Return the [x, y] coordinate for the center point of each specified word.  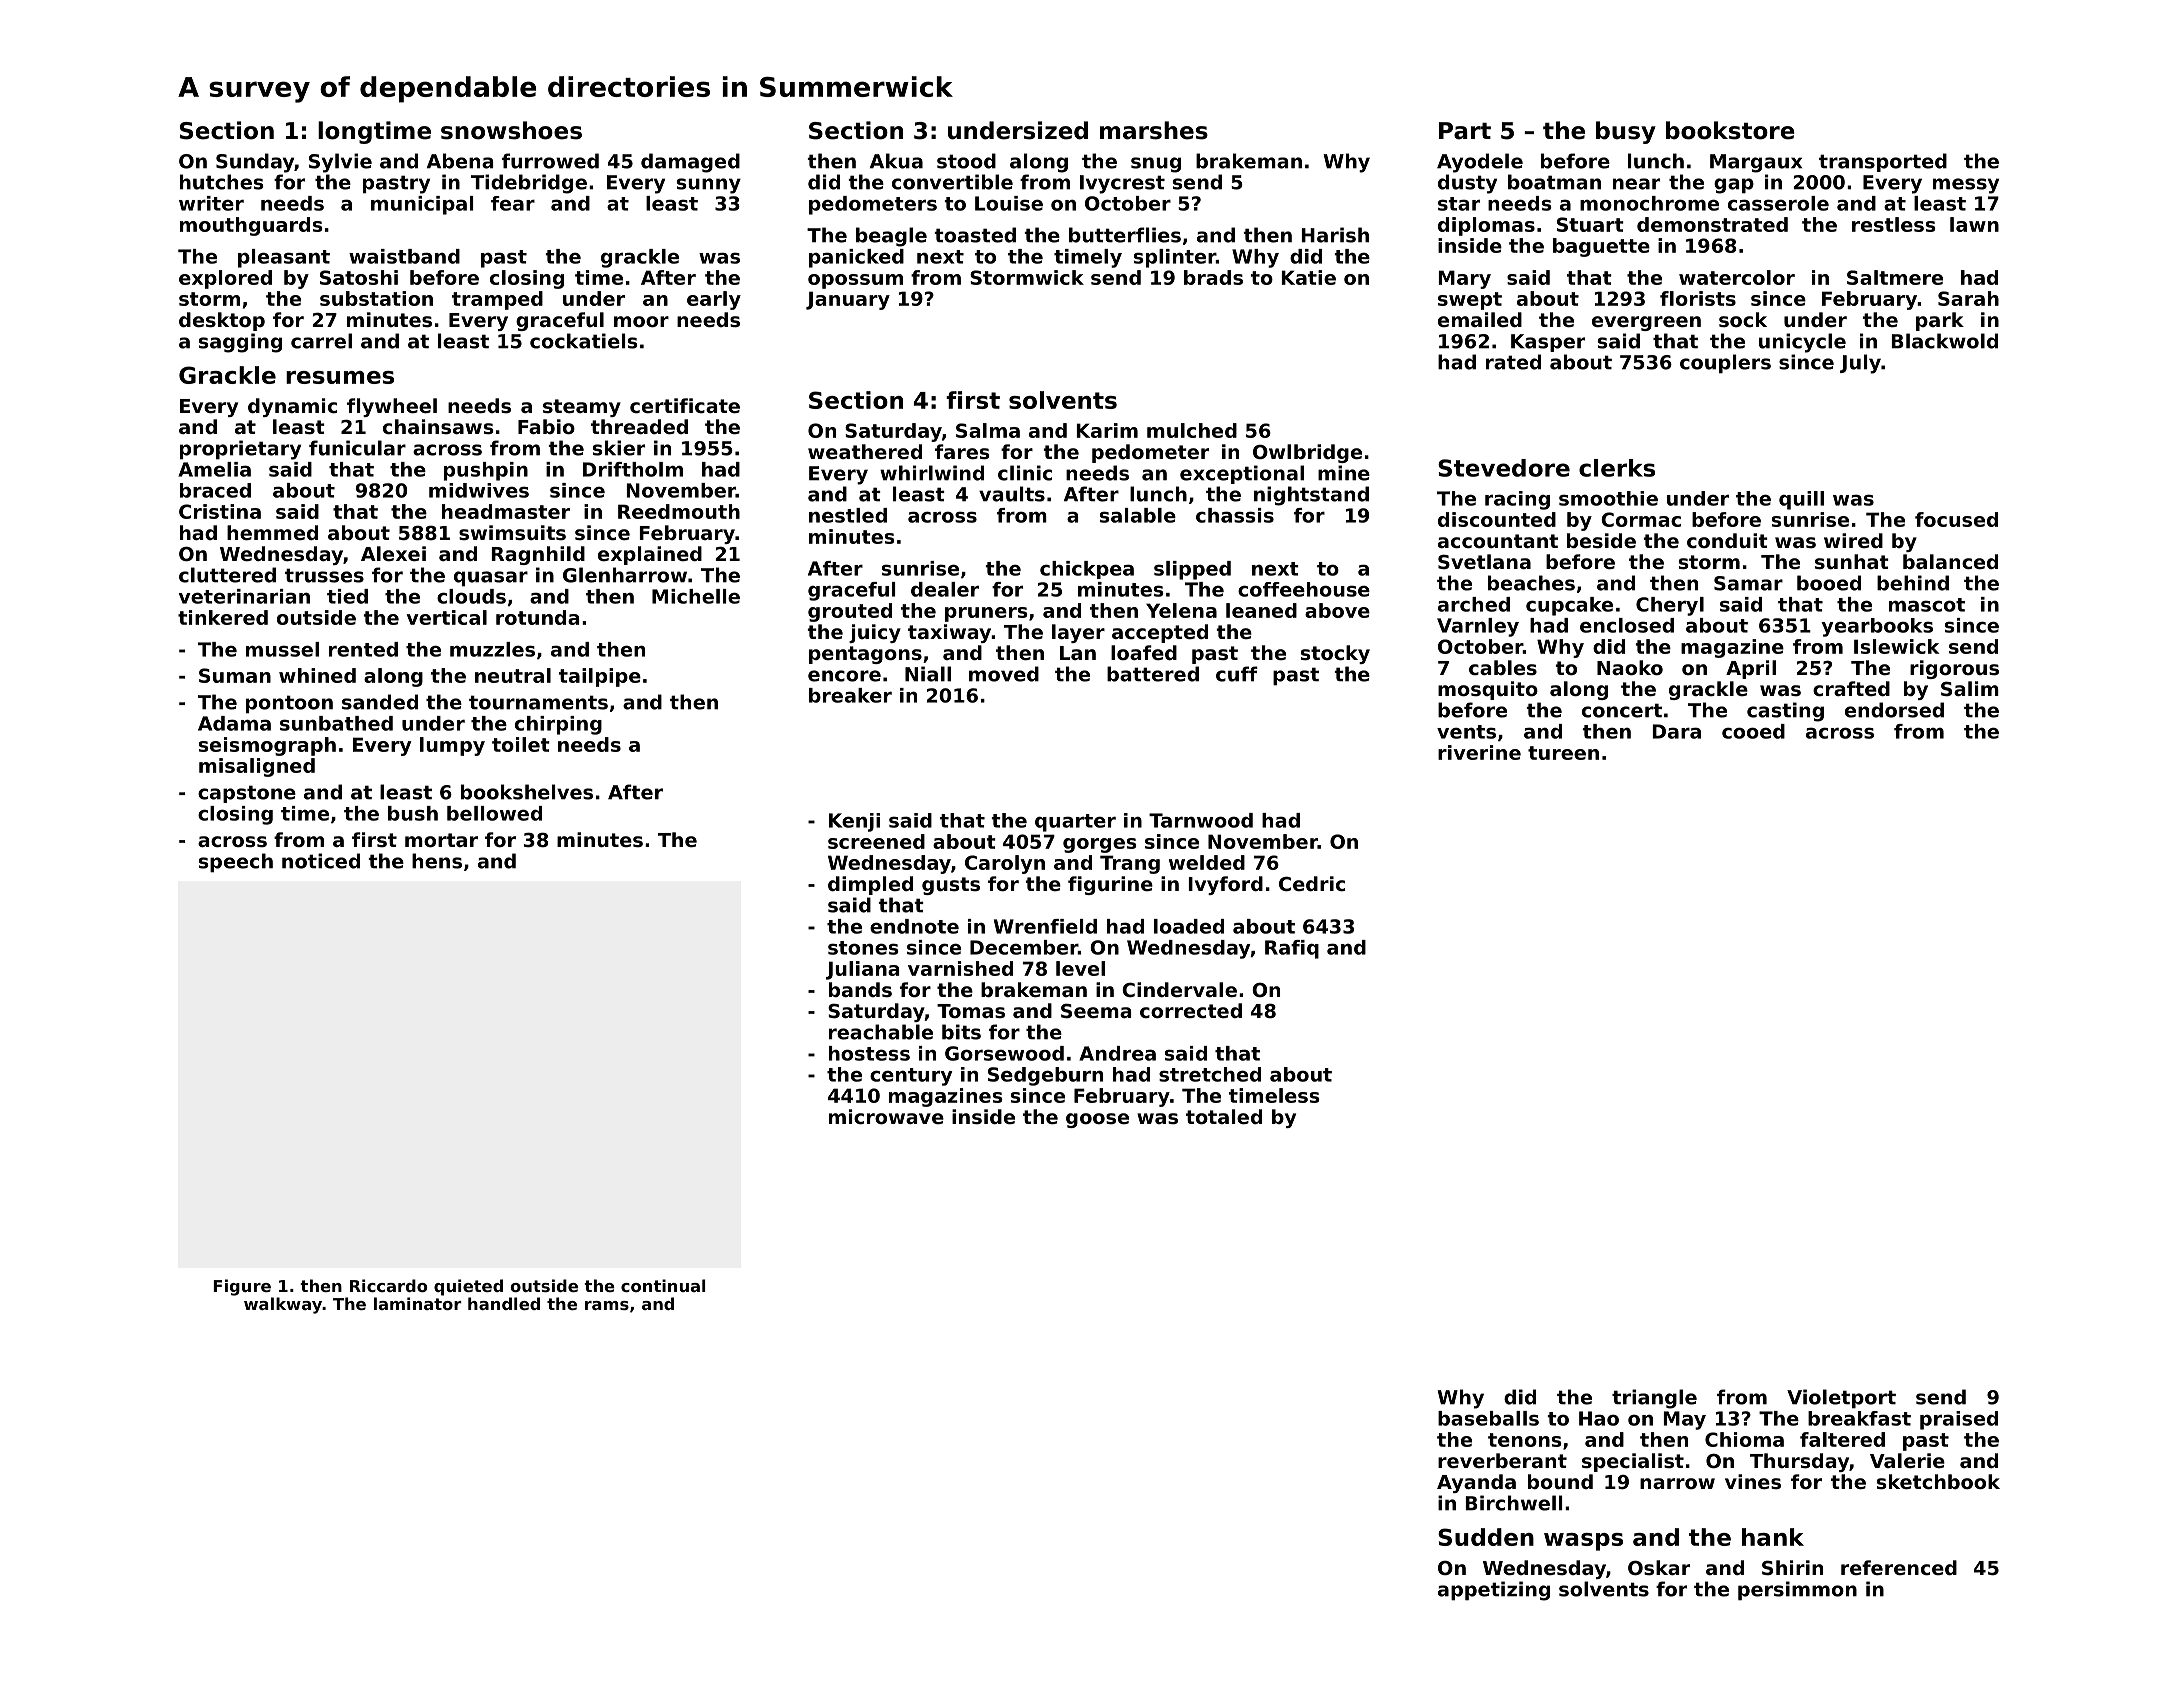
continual [663, 1285]
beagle [891, 237]
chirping [558, 725]
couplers [1725, 364]
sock [1743, 319]
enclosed [1627, 625]
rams [607, 1305]
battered [1153, 674]
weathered [865, 451]
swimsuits [512, 532]
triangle [1654, 1399]
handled [504, 1303]
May [1685, 1420]
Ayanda [1476, 1483]
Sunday [255, 163]
